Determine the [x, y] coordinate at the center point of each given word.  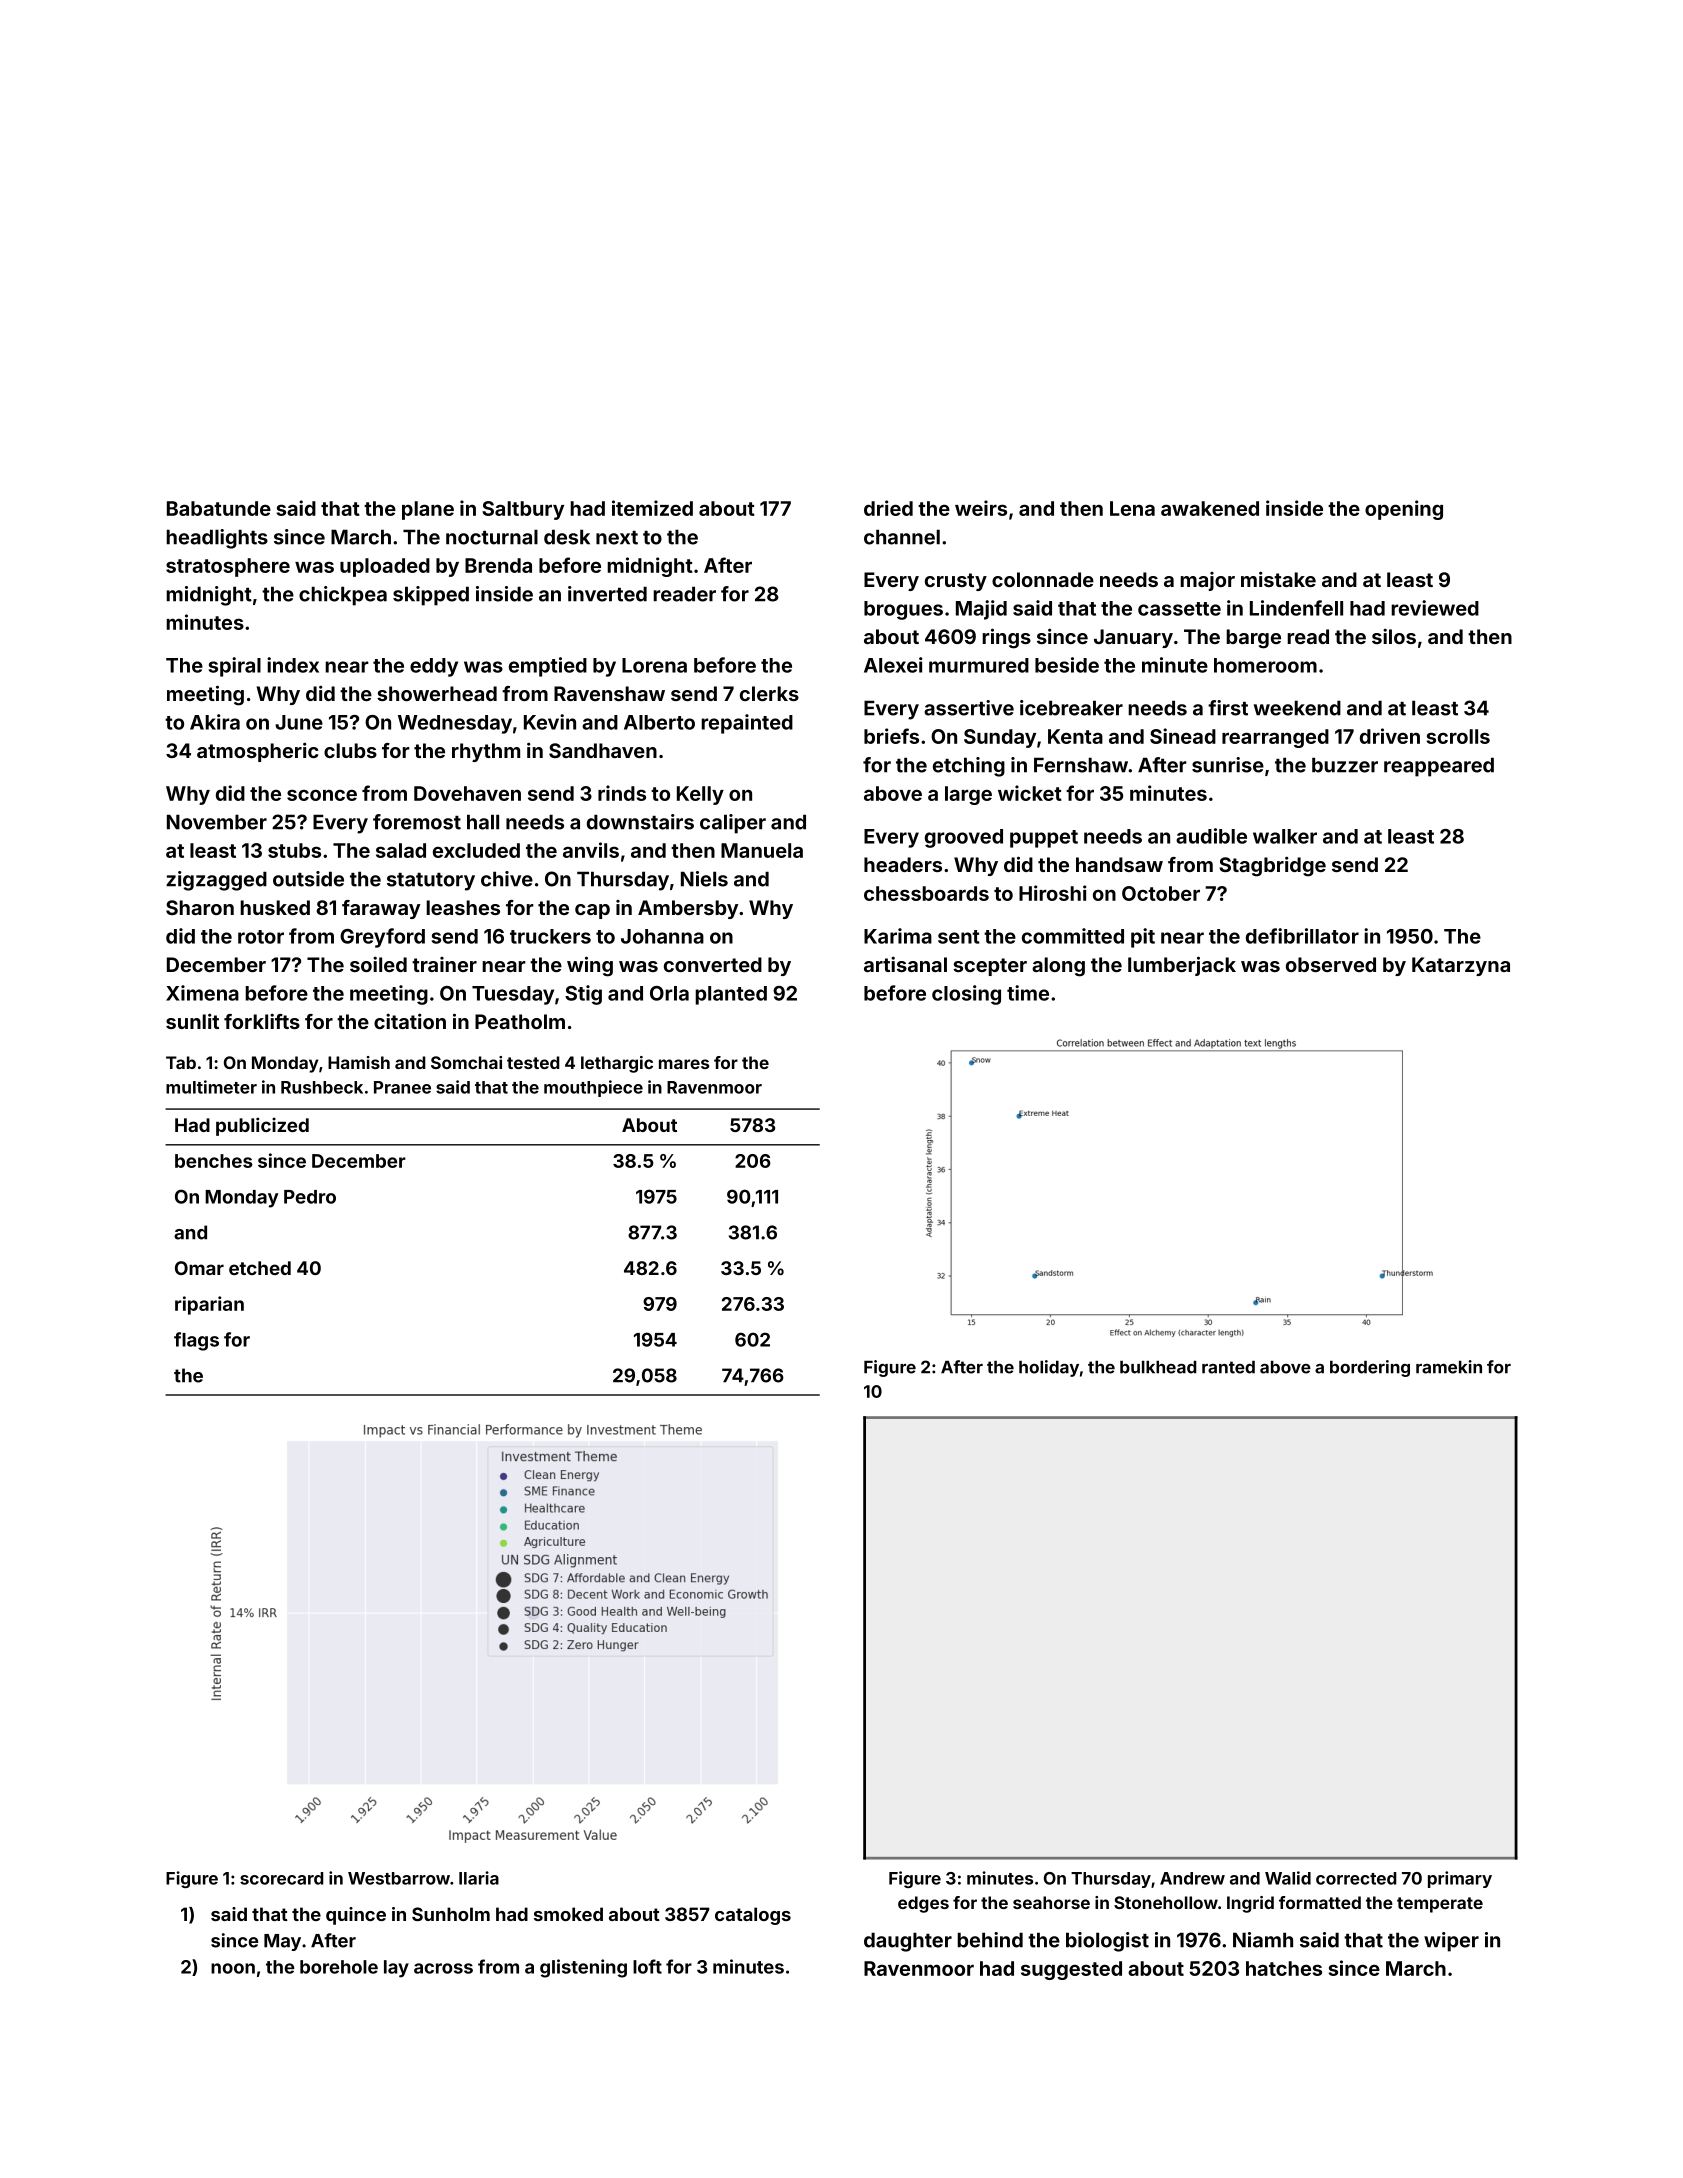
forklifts [262, 1021]
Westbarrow [399, 1878]
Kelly [700, 795]
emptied [548, 667]
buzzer [1345, 765]
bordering [1370, 1368]
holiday [1049, 1368]
